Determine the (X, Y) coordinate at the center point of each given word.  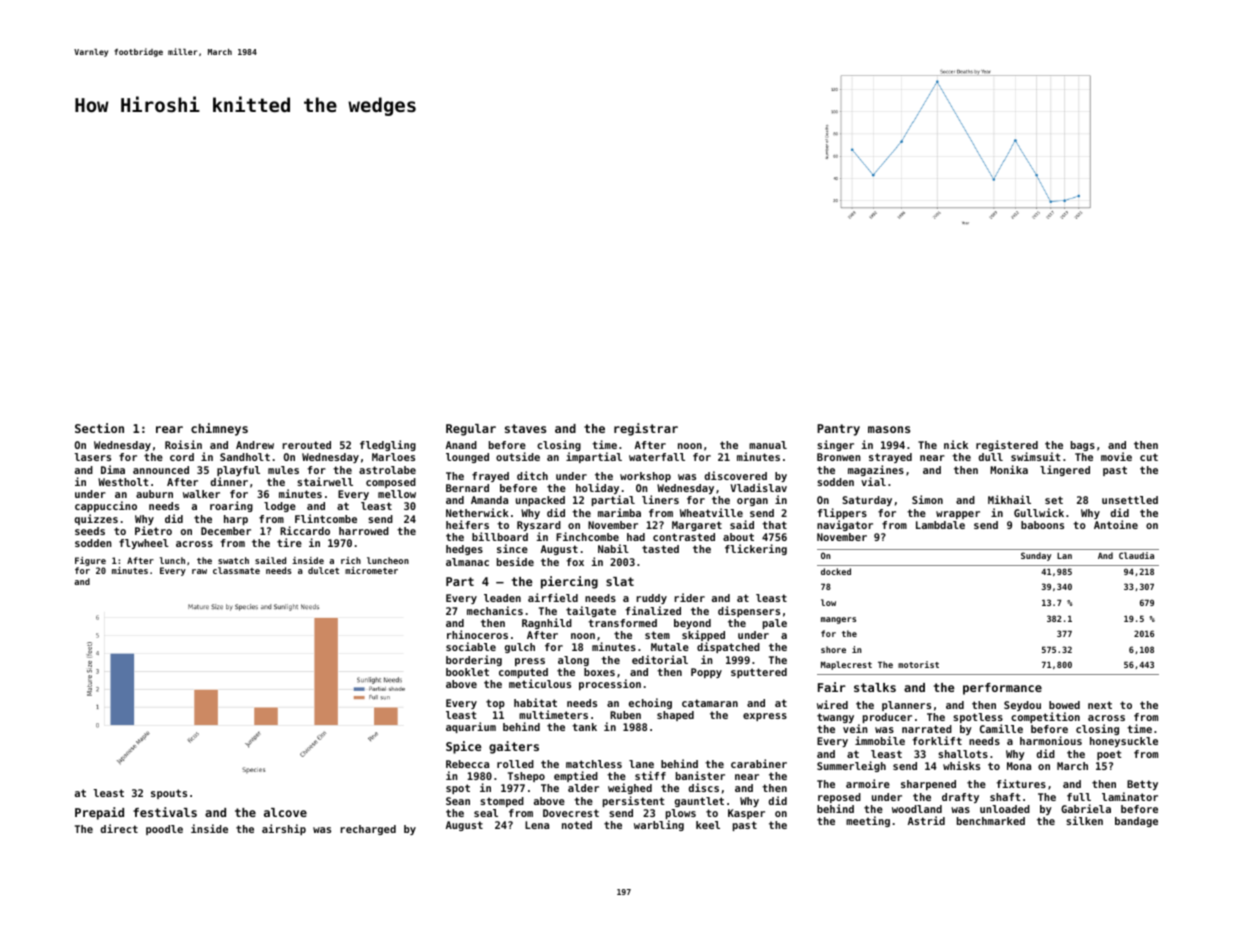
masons (889, 429)
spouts (169, 794)
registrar (646, 429)
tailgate (591, 611)
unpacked (540, 501)
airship (284, 829)
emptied (576, 776)
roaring (231, 506)
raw (199, 571)
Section (99, 428)
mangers (838, 620)
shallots (963, 754)
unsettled (1130, 500)
